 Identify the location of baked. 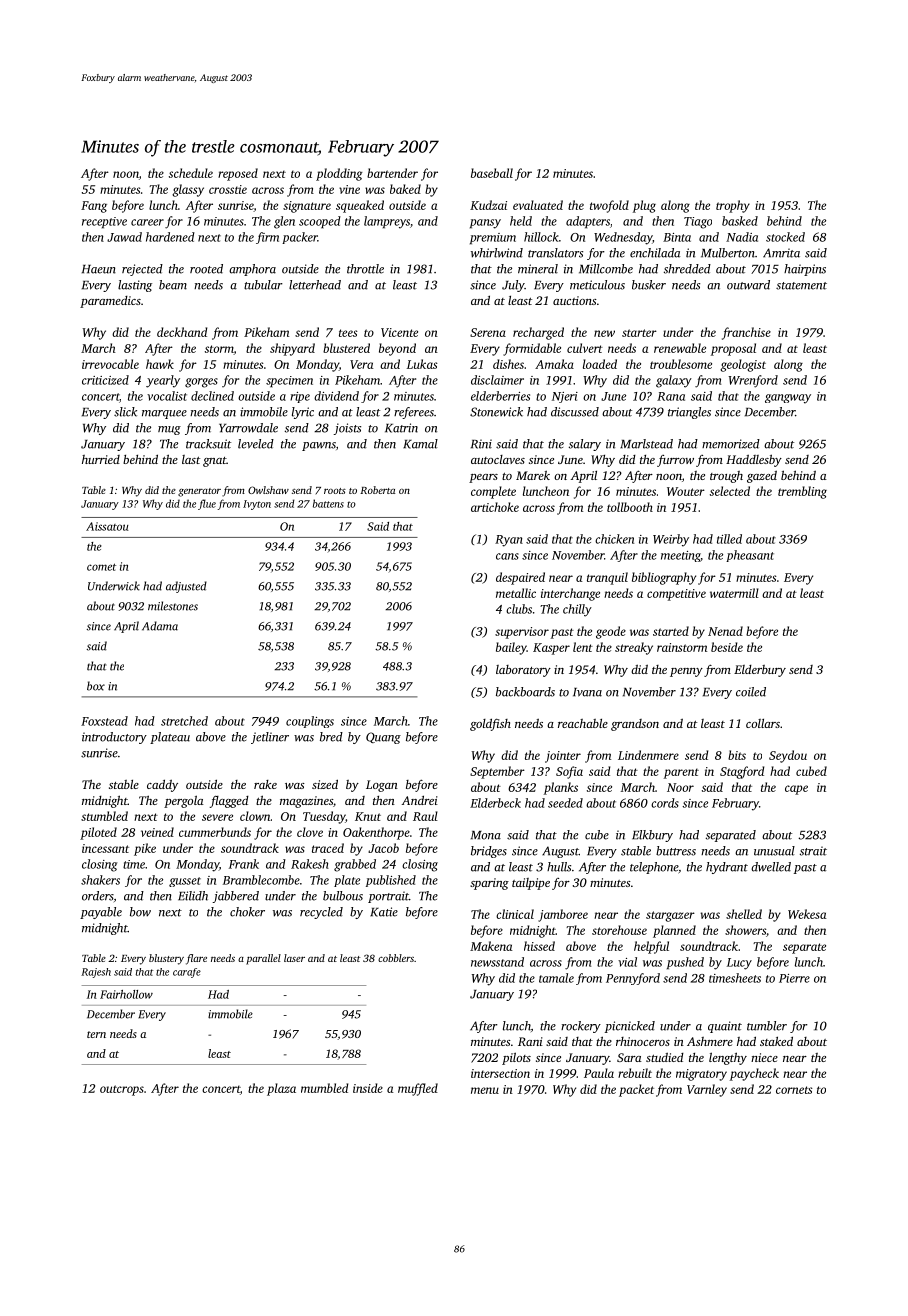
(405, 189).
